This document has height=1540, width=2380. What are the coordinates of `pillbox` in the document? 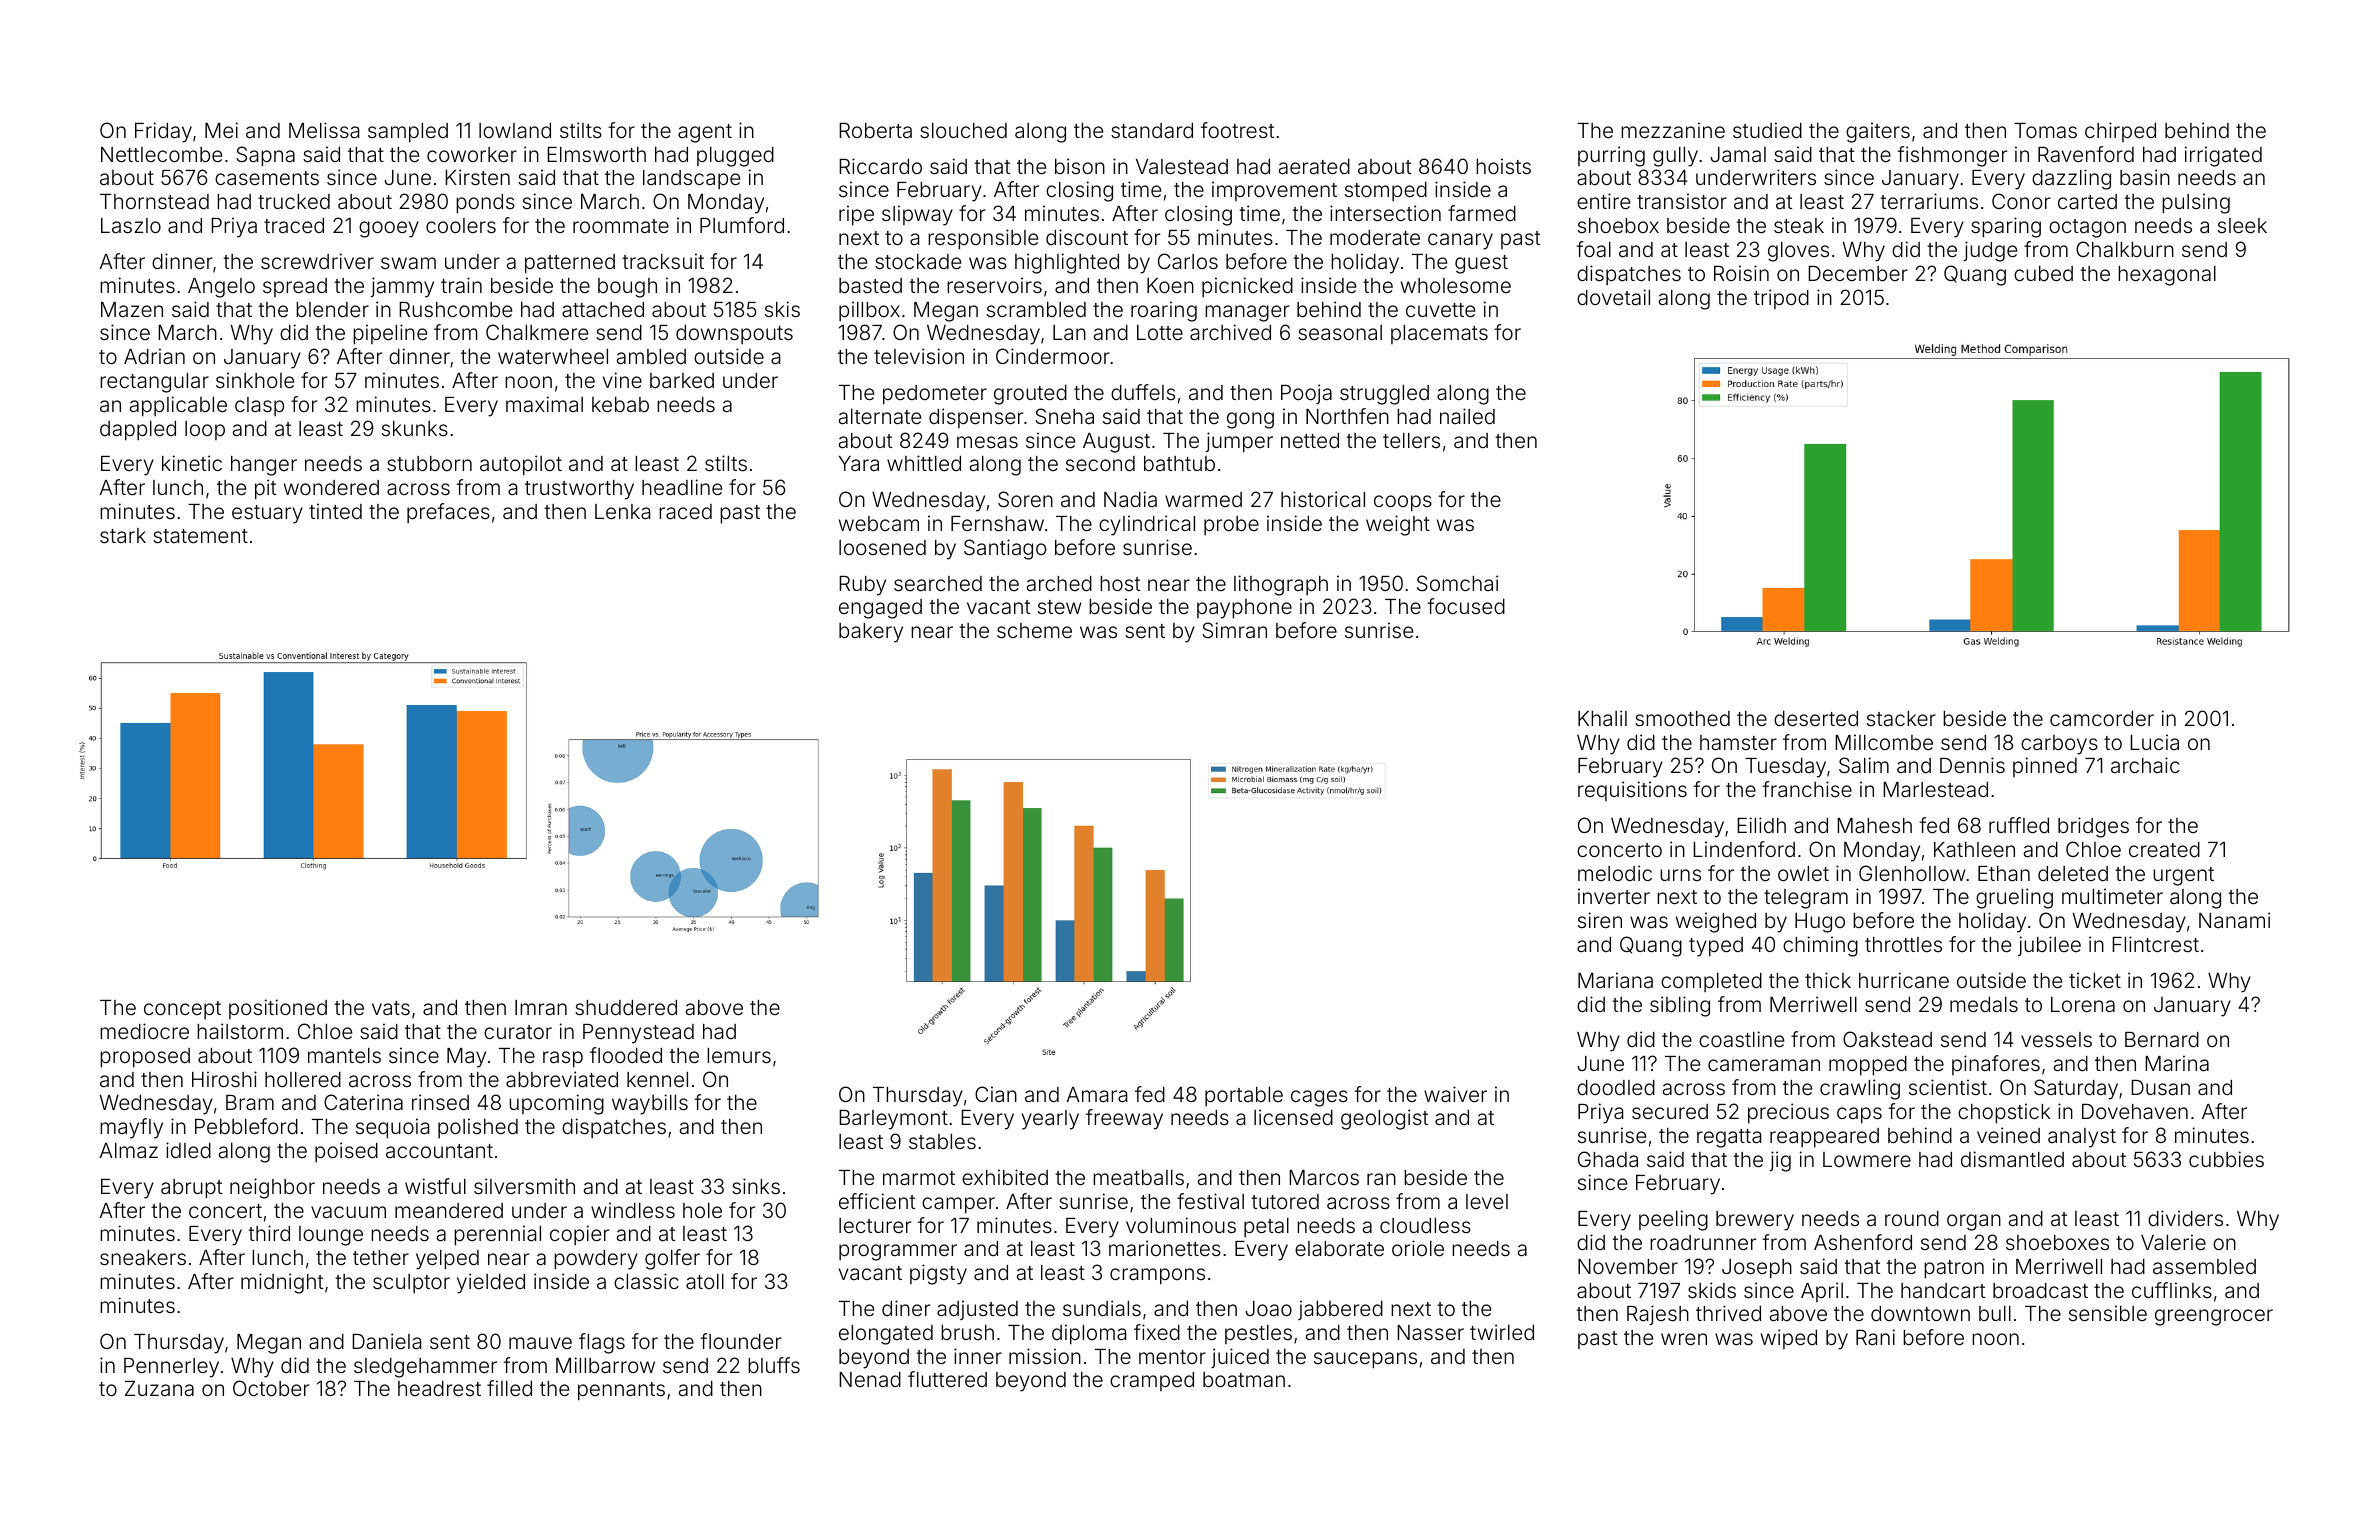 It's located at (869, 311).
